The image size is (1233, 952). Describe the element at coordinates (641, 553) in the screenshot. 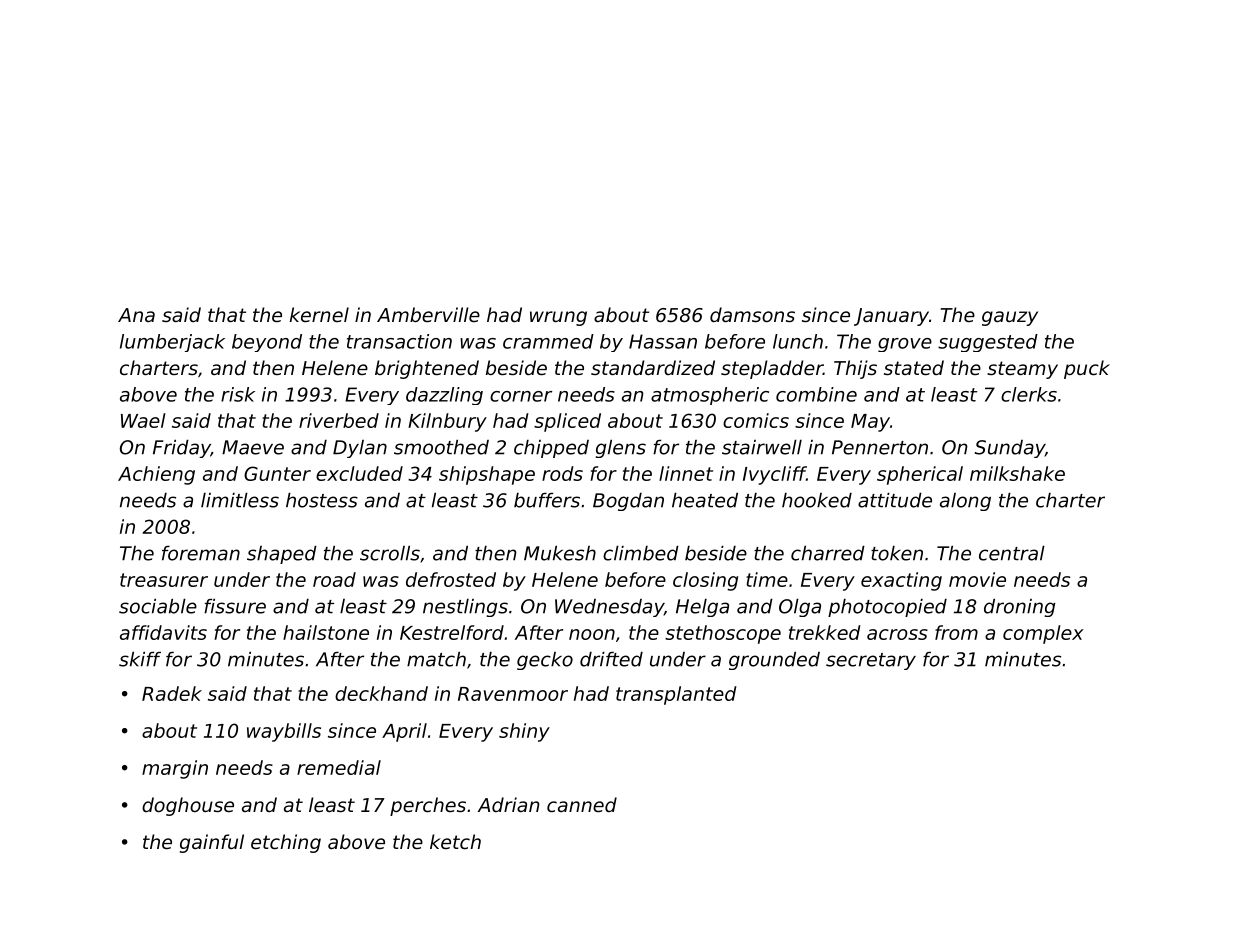

I see `climbed` at that location.
